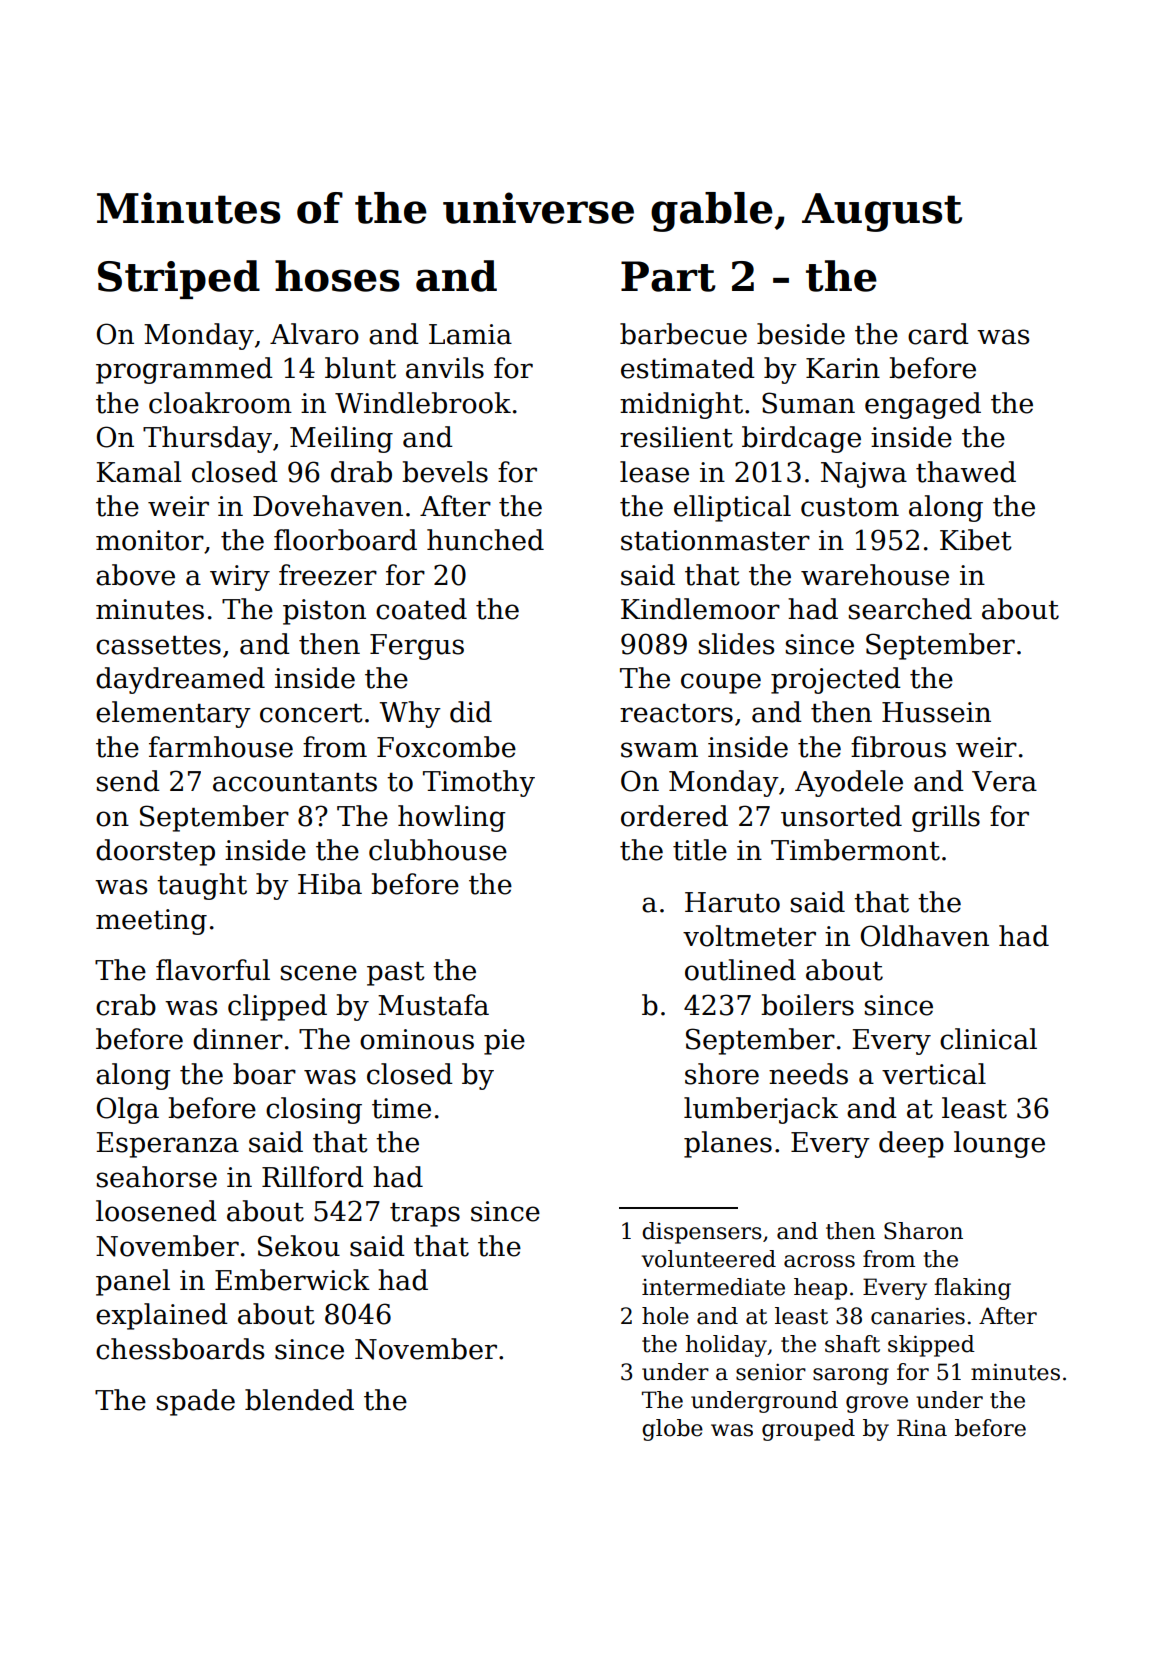 This screenshot has height=1654, width=1165. What do you see at coordinates (808, 1430) in the screenshot?
I see `grouped` at bounding box center [808, 1430].
